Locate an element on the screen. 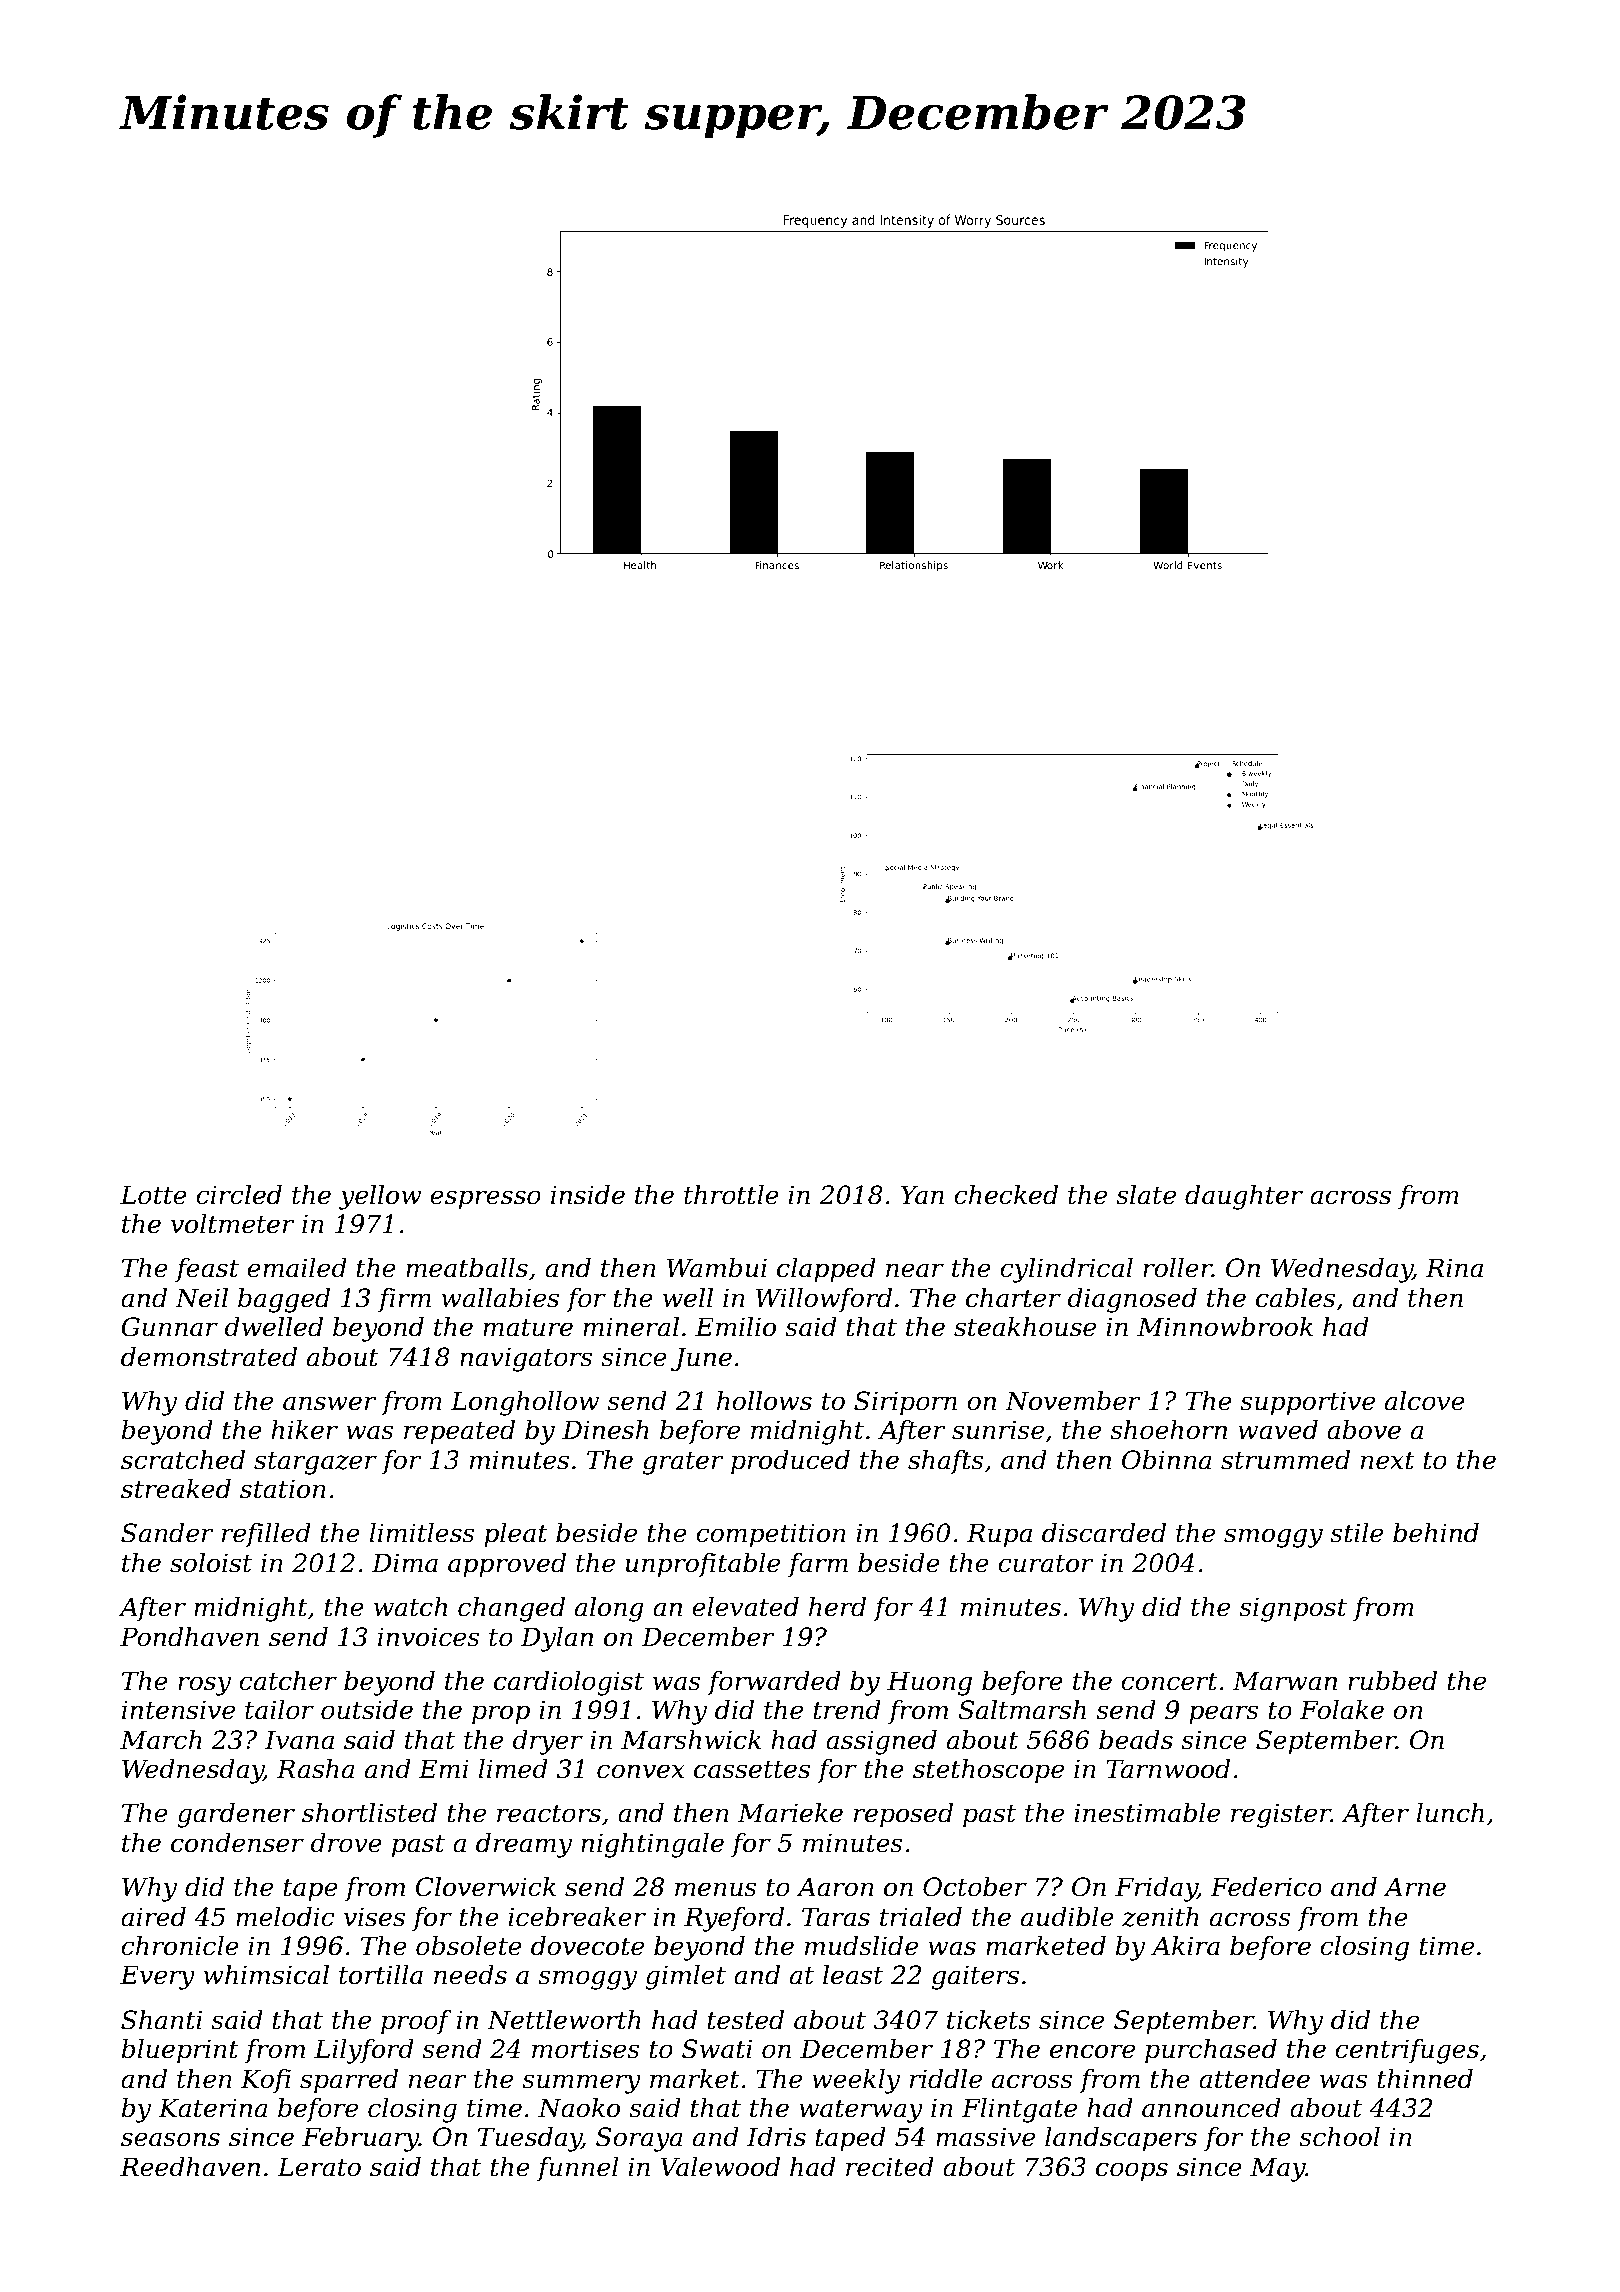 The height and width of the screenshot is (2292, 1620). Lerato is located at coordinates (319, 2167).
